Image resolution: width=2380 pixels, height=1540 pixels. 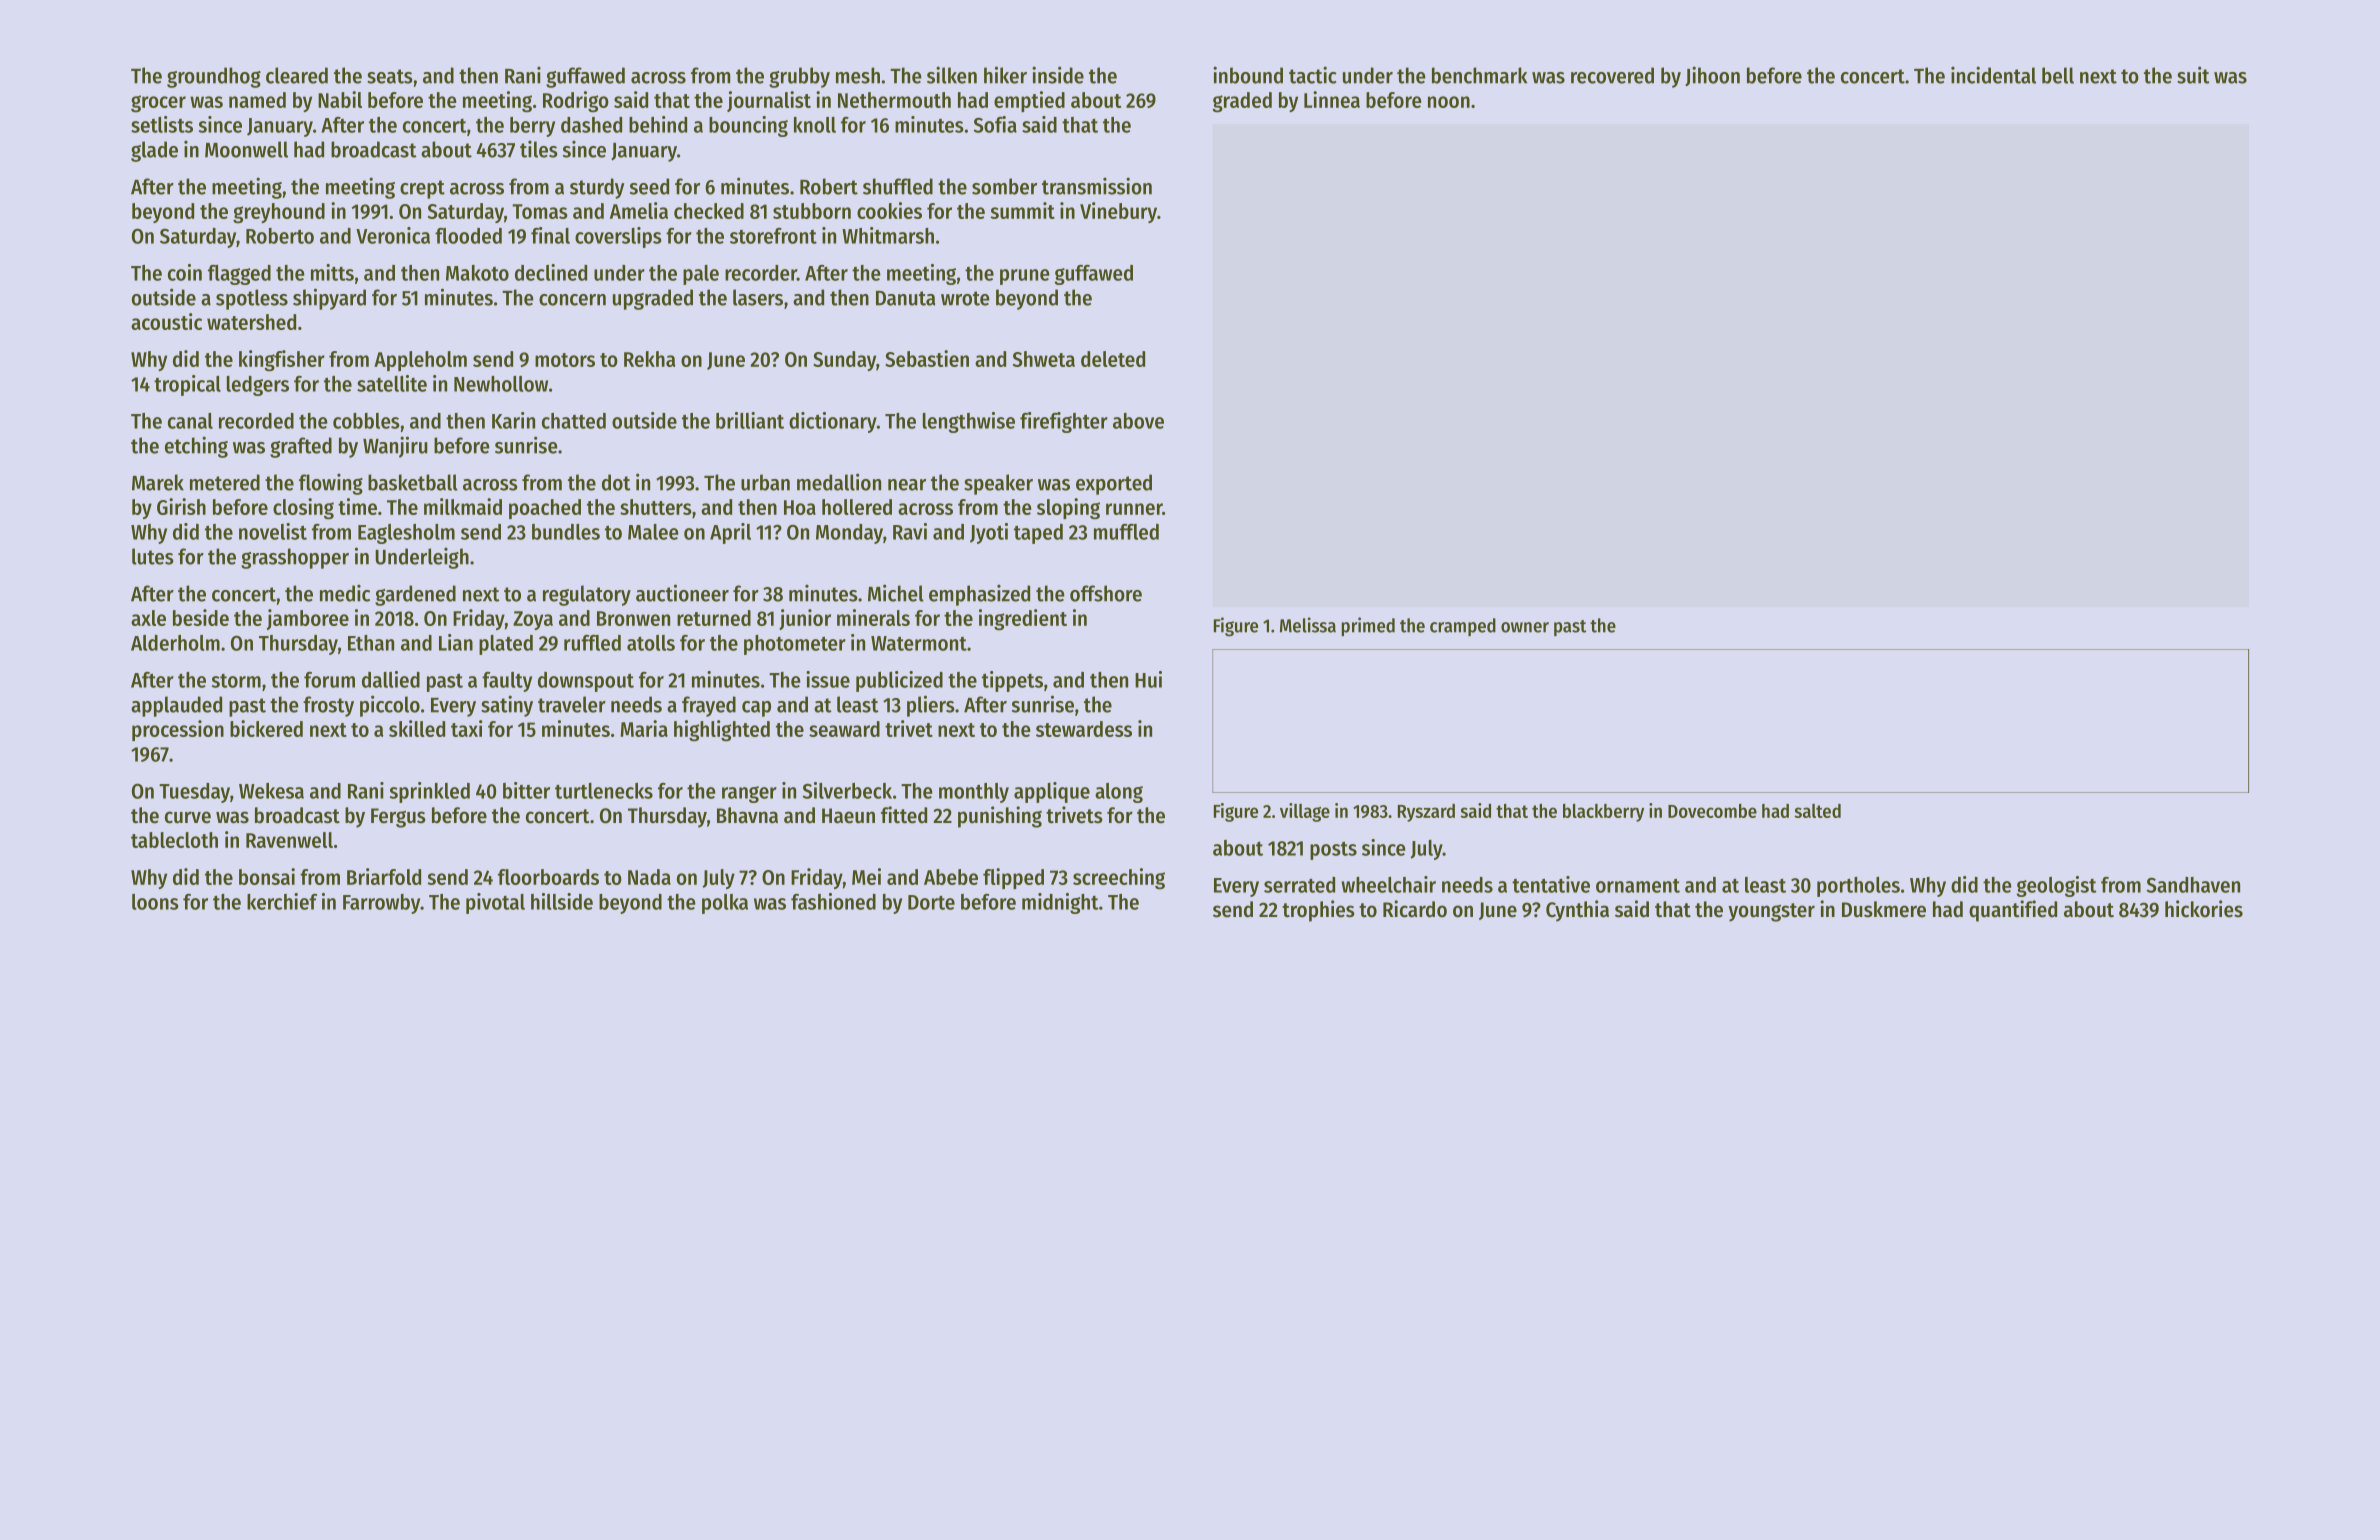 I want to click on above, so click(x=1138, y=421).
